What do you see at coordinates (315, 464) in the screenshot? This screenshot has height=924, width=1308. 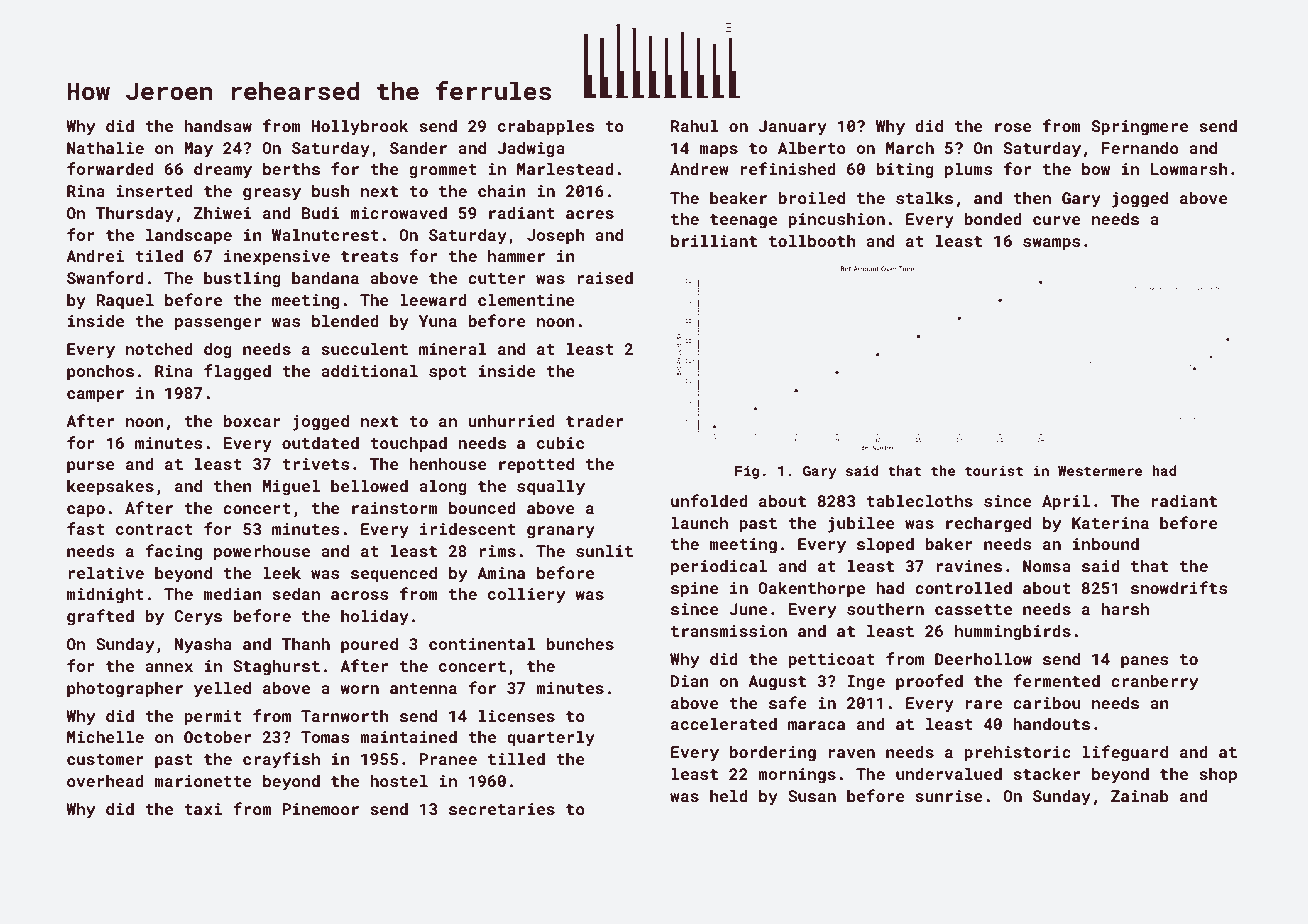 I see `trivets` at bounding box center [315, 464].
